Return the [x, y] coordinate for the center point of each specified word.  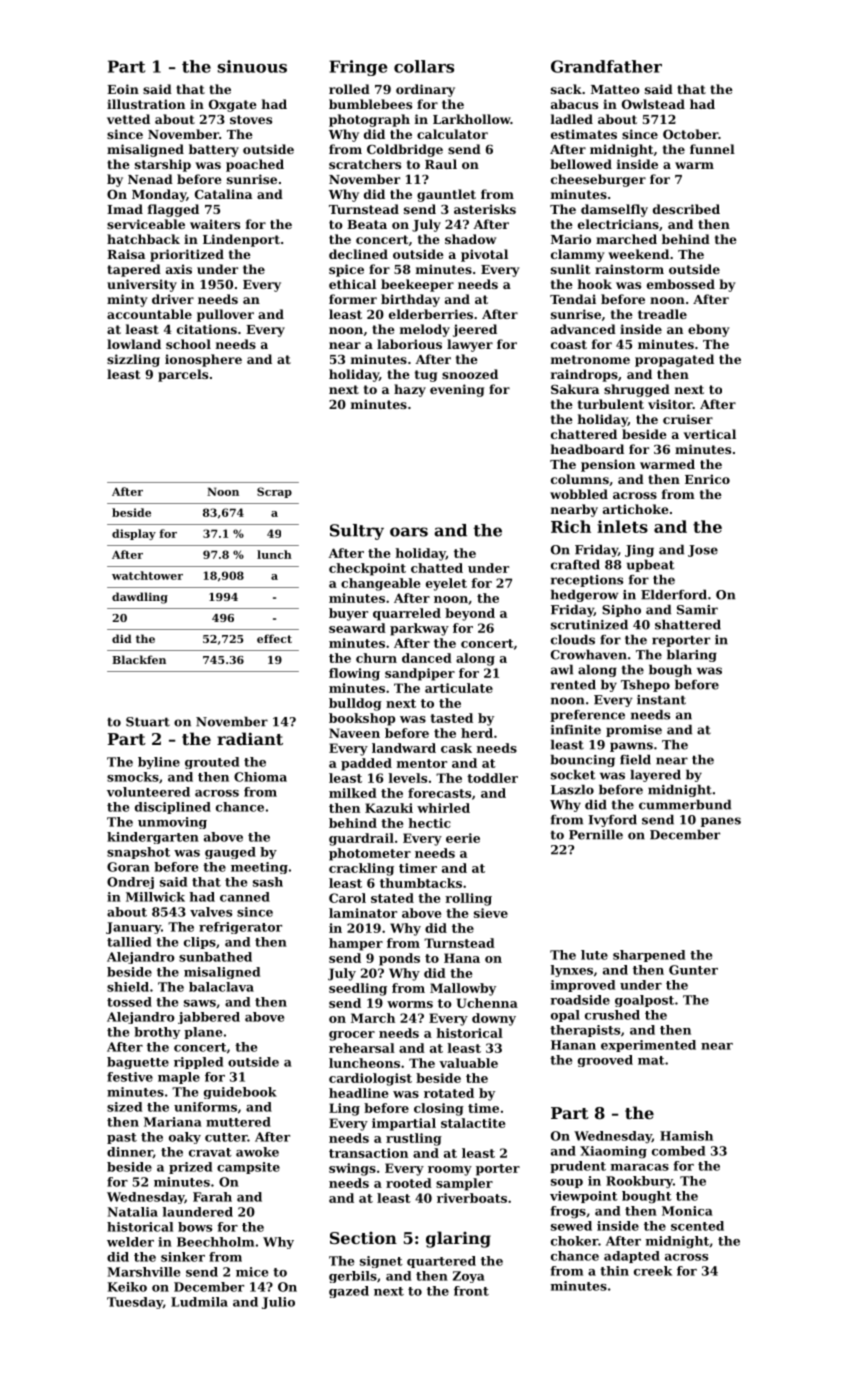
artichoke [636, 509]
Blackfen [139, 659]
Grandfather [606, 66]
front [471, 1291]
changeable [381, 584]
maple [179, 1078]
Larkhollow [471, 119]
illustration [146, 104]
